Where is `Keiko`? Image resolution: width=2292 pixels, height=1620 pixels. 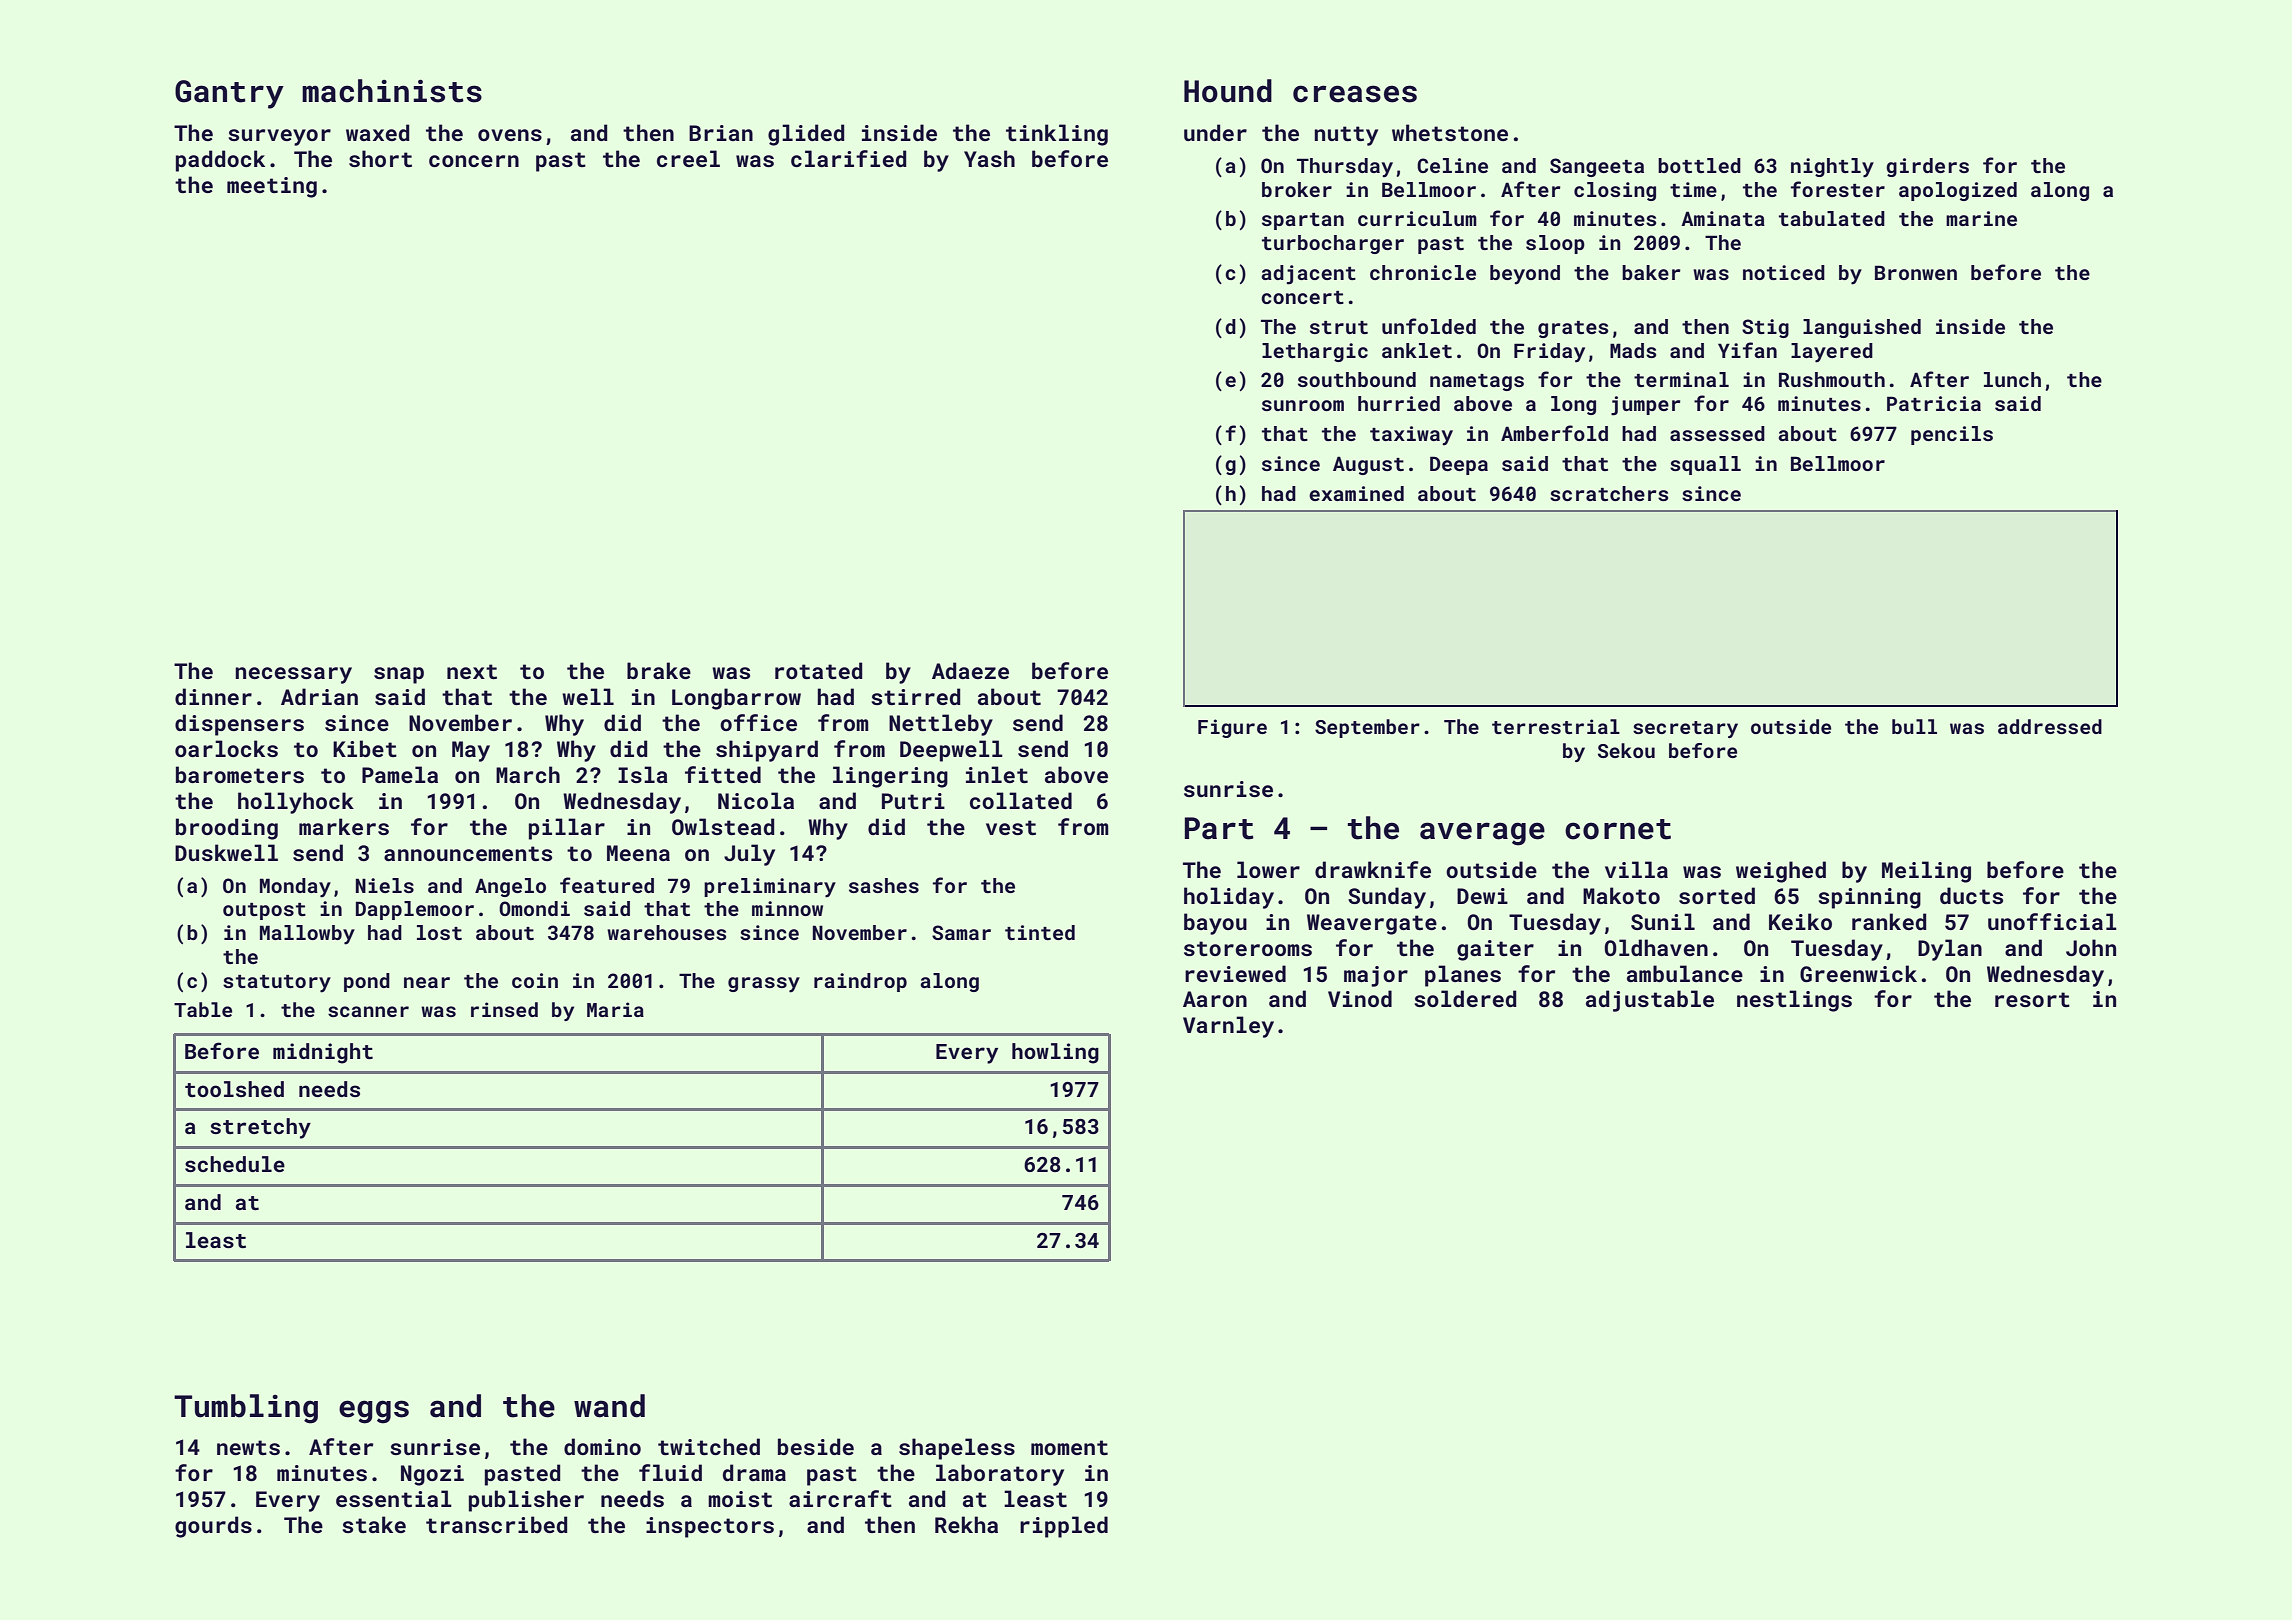 Keiko is located at coordinates (1800, 921).
